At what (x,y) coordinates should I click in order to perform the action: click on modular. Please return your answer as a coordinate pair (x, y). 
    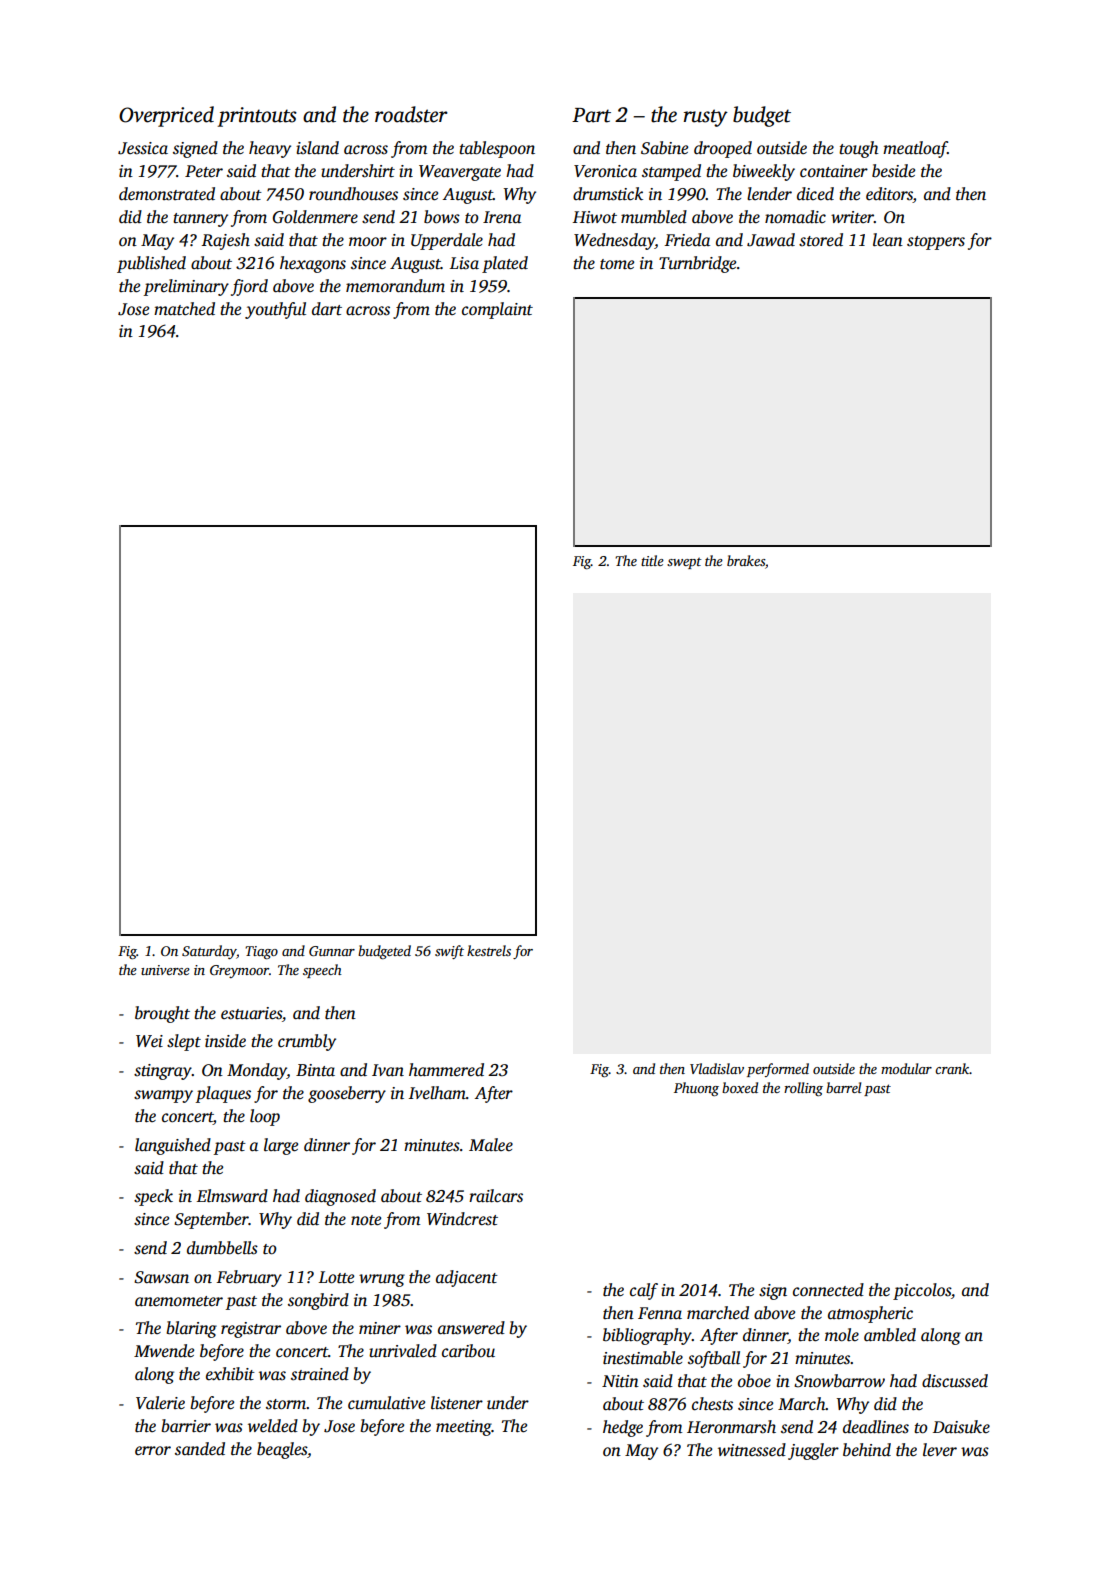
    Looking at the image, I should click on (906, 1068).
